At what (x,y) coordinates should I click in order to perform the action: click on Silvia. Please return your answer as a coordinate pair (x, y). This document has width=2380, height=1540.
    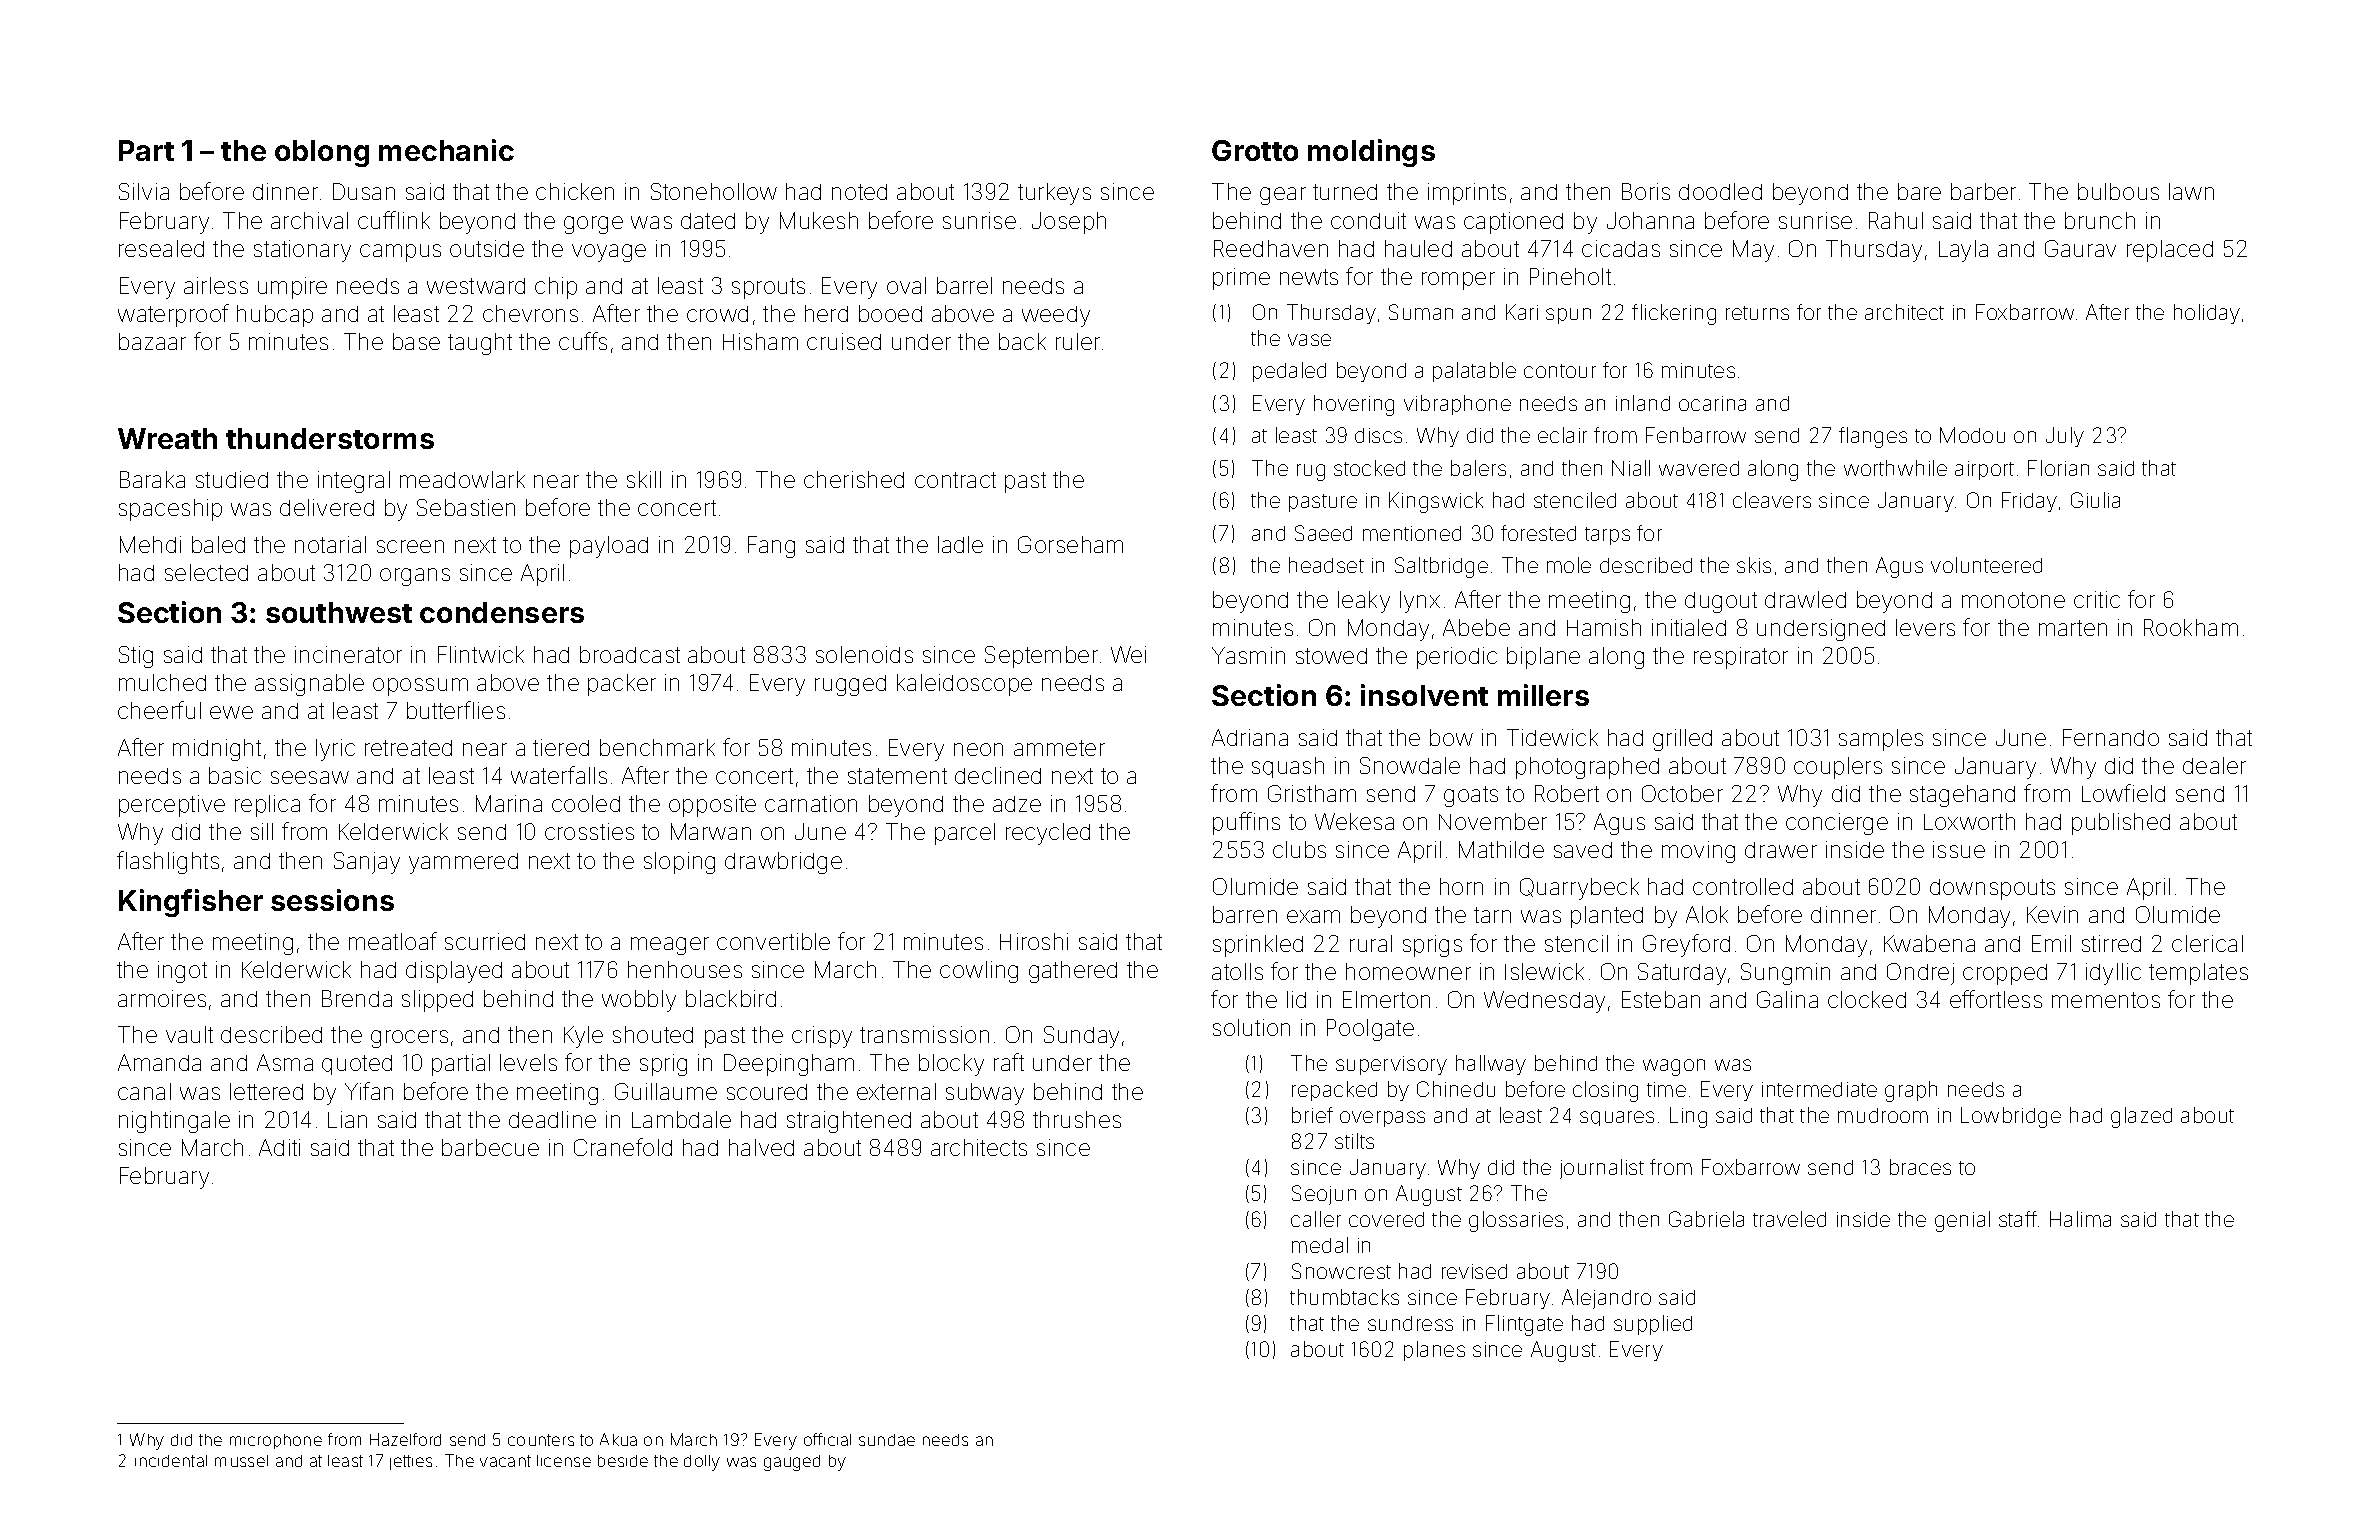
    Looking at the image, I should click on (144, 191).
